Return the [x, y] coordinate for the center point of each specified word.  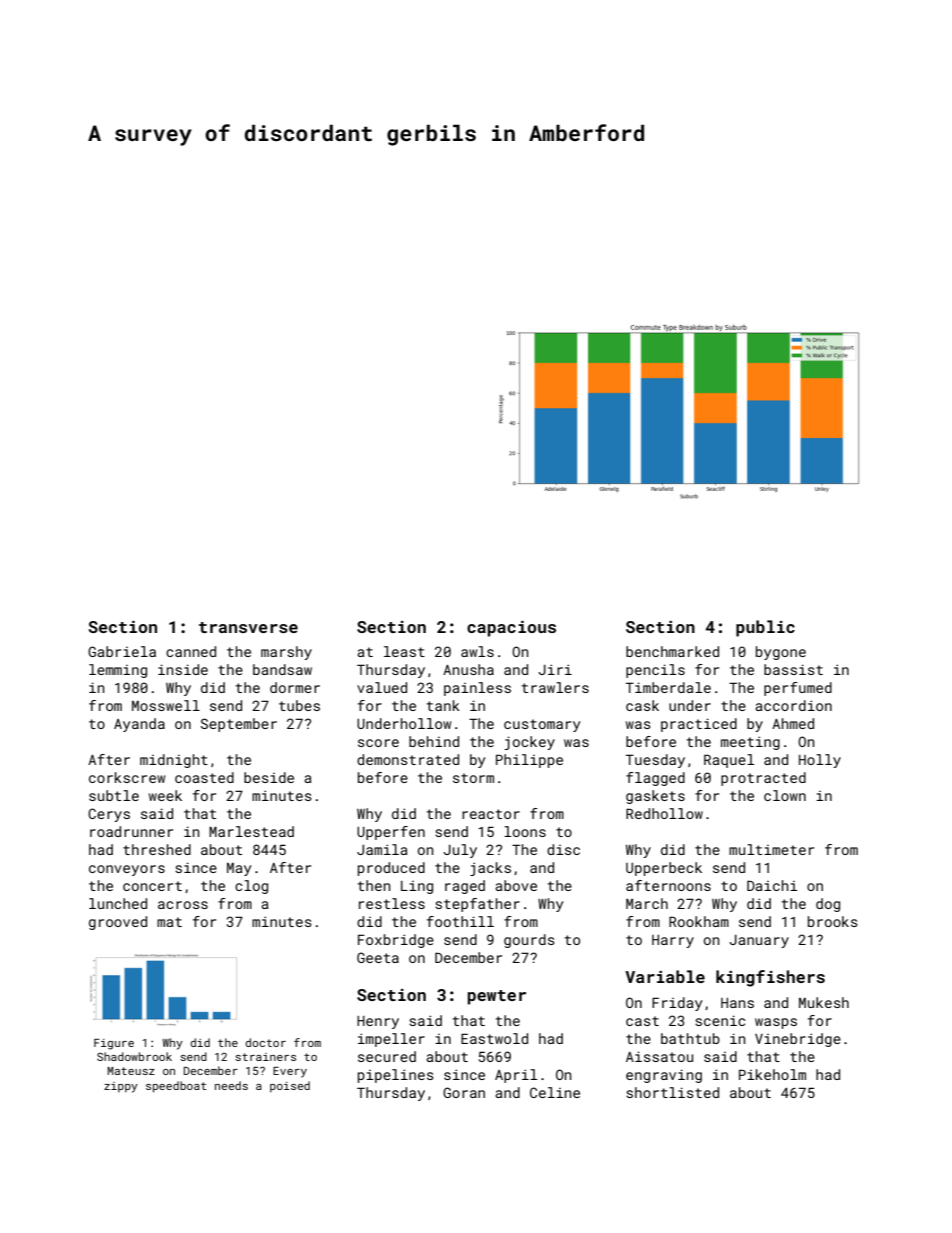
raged [465, 887]
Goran [464, 1092]
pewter [497, 997]
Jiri [555, 669]
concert [152, 886]
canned [191, 651]
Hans [737, 1003]
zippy [121, 1087]
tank [443, 705]
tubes [299, 705]
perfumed [798, 689]
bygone [781, 653]
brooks [833, 921]
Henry [378, 1022]
